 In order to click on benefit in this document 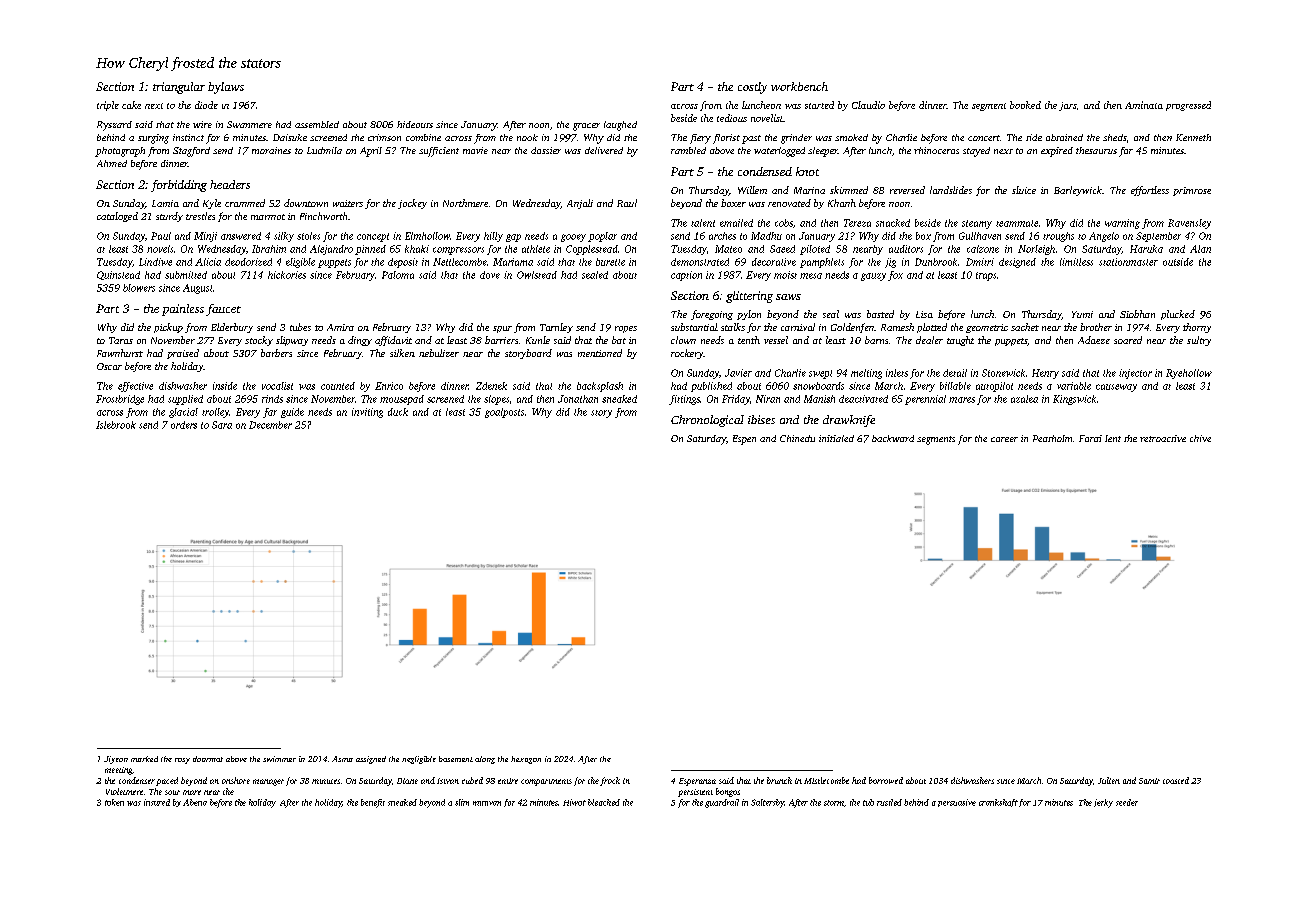, I will do `click(373, 803)`.
